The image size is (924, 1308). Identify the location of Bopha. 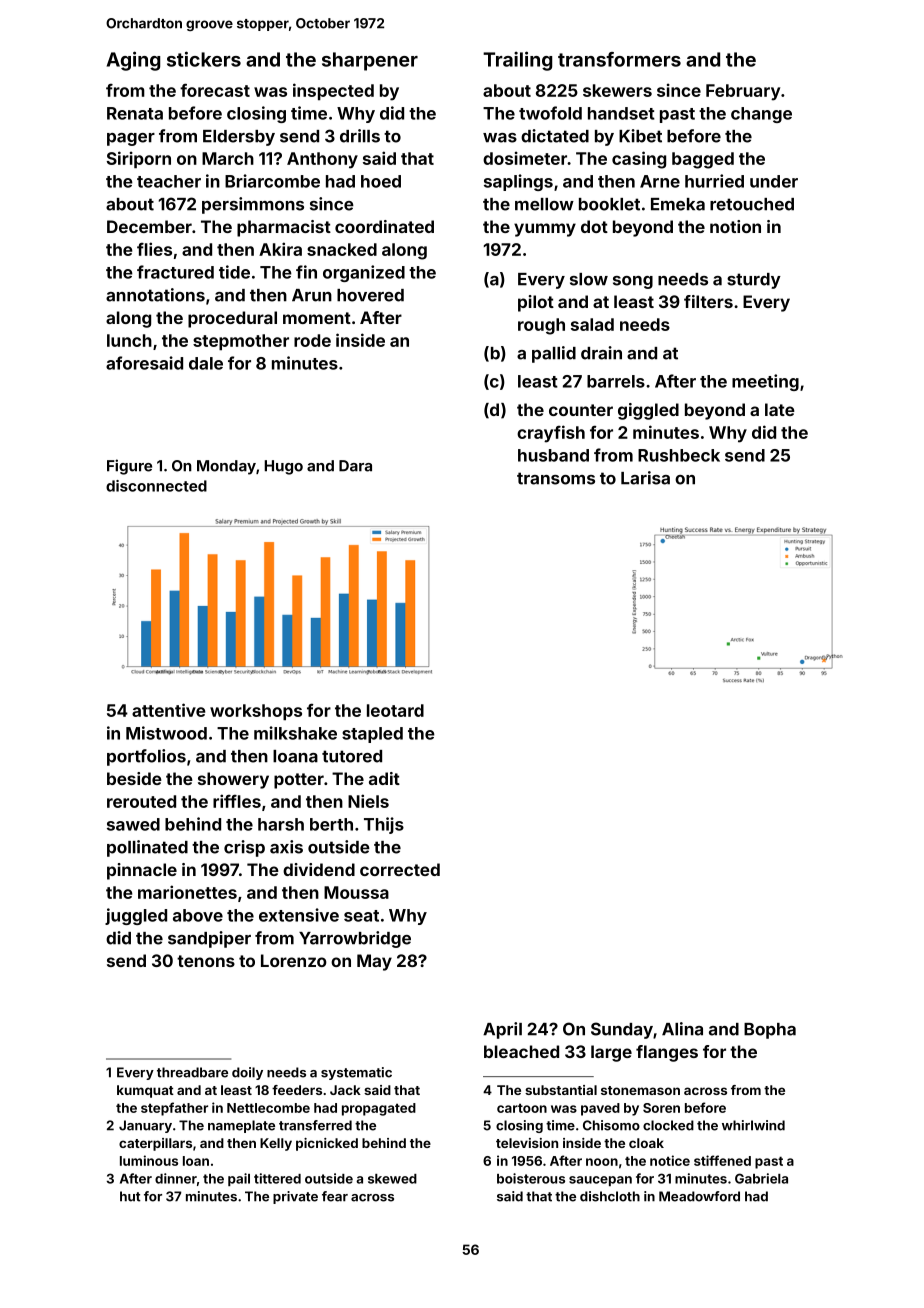
(770, 1031).
